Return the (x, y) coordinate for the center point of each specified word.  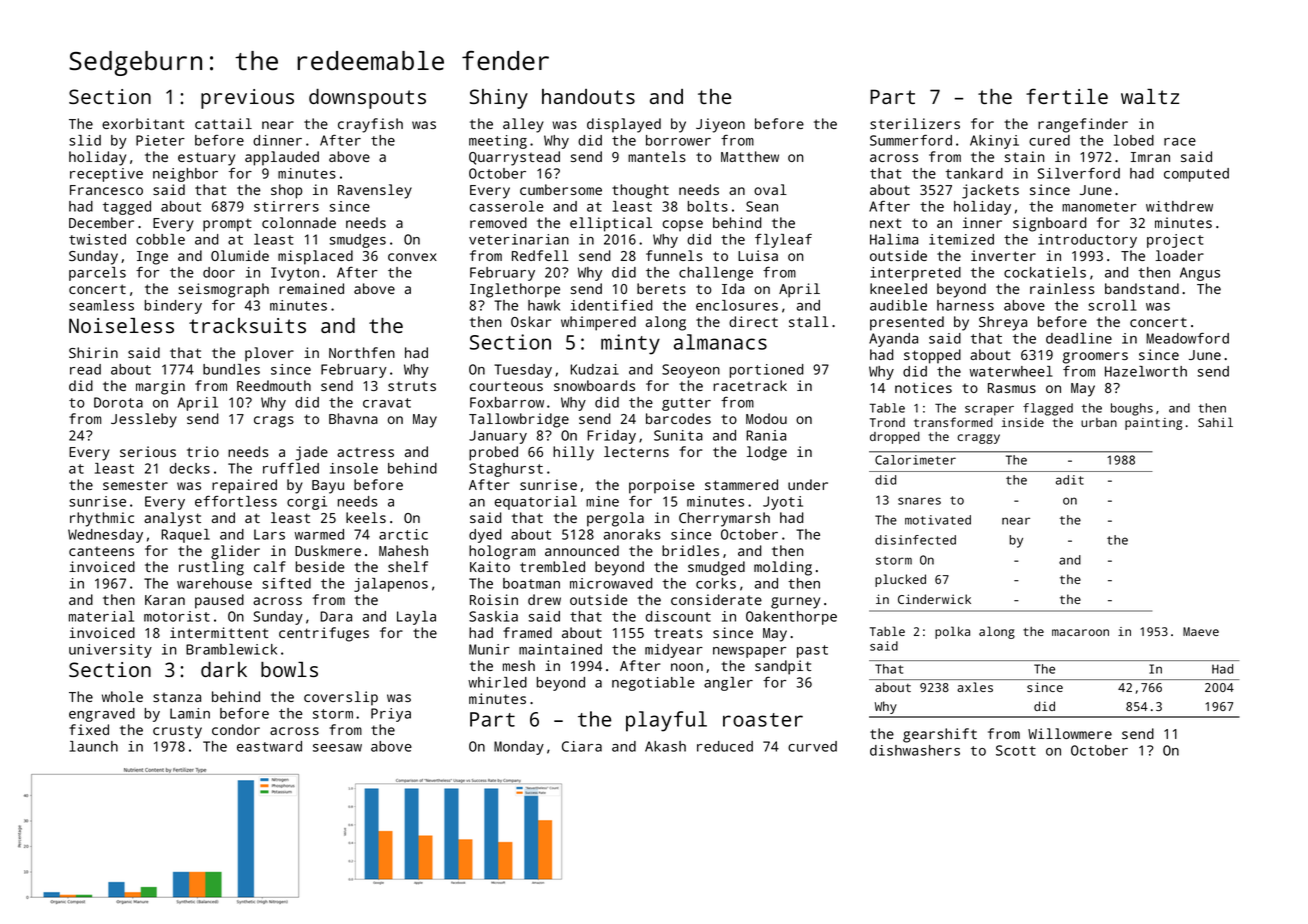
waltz (1150, 96)
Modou (766, 418)
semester (135, 485)
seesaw (337, 748)
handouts (588, 96)
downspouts (367, 99)
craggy (978, 439)
